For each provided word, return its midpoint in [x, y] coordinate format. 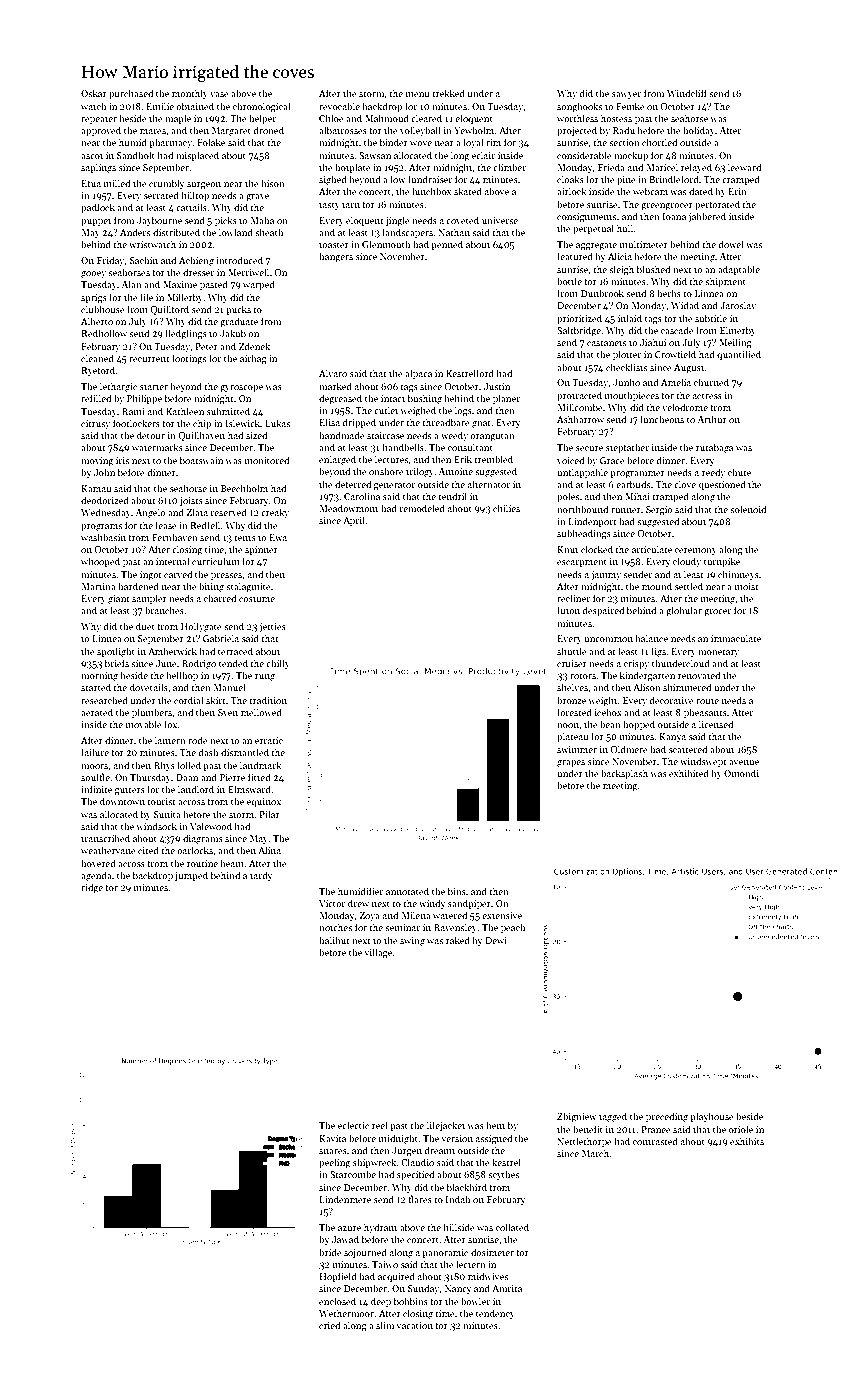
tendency [495, 1314]
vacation [414, 1325]
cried [329, 1325]
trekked [448, 93]
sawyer [626, 95]
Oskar [94, 93]
